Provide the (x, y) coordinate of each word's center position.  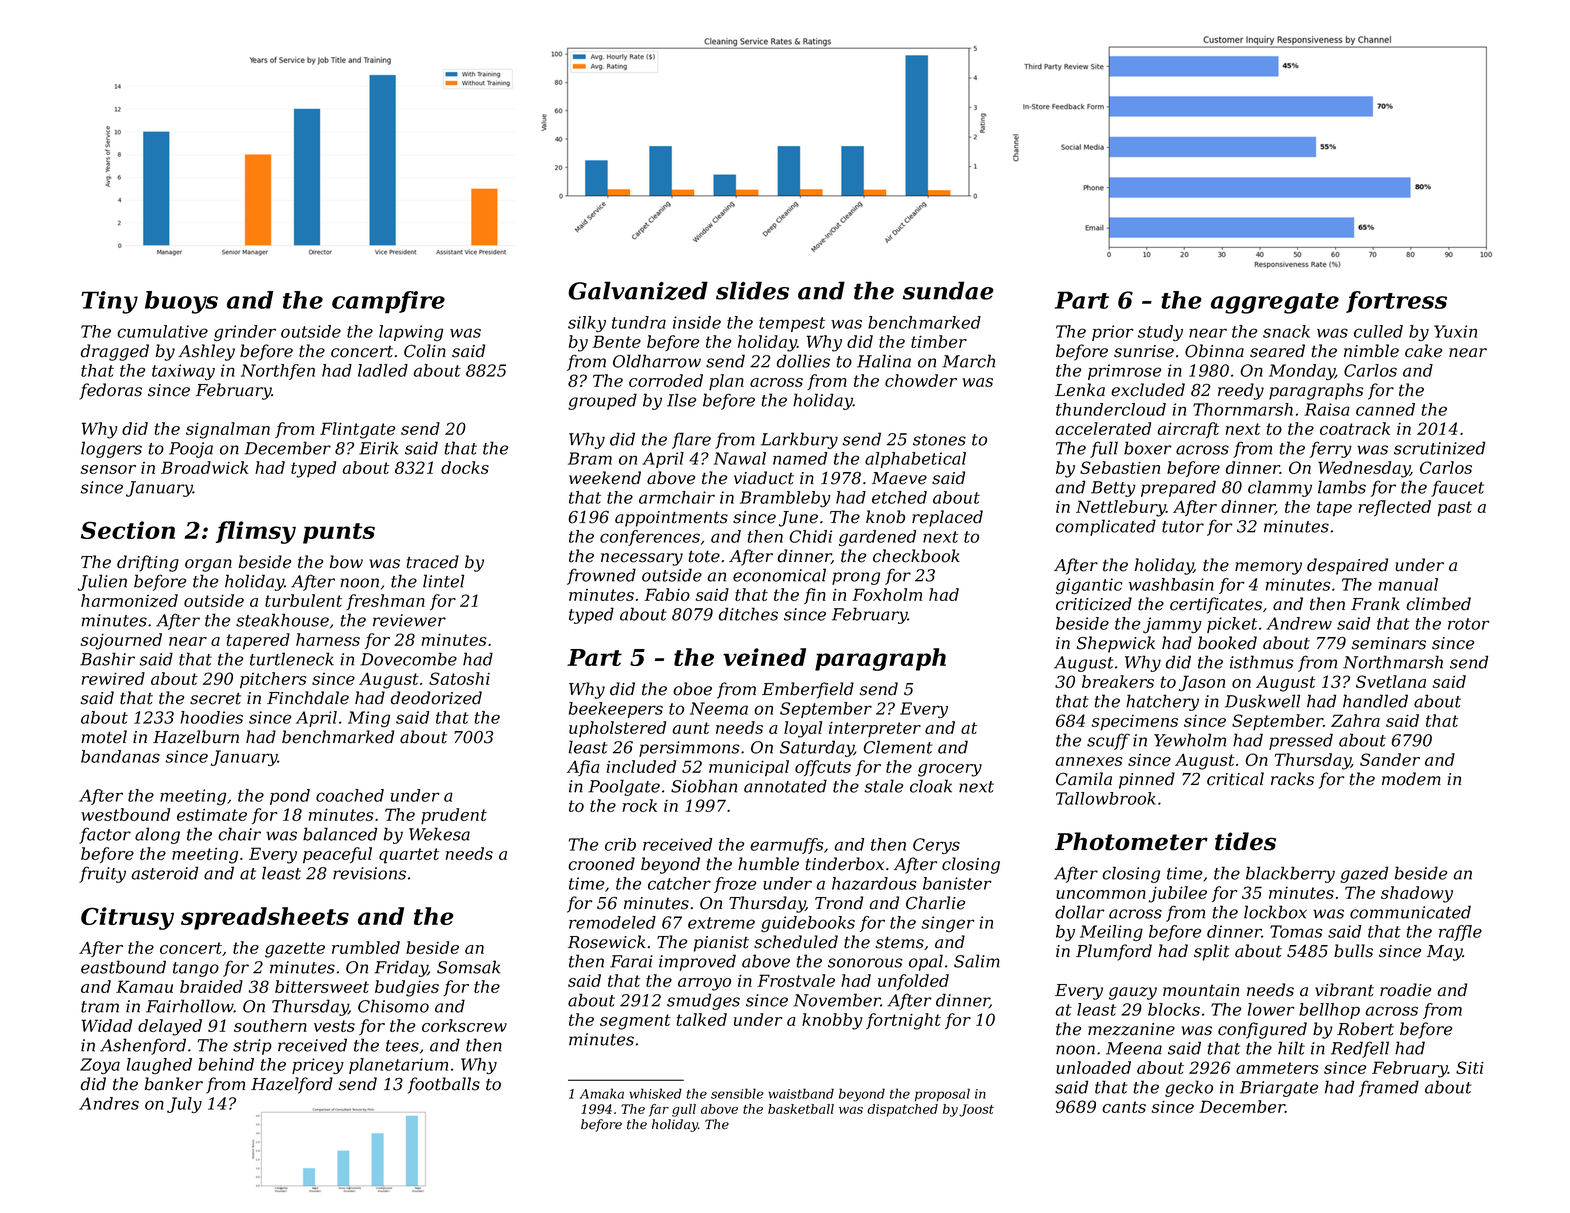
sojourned (121, 641)
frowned (601, 576)
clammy (1280, 488)
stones (939, 440)
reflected (1395, 508)
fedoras (110, 391)
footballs (444, 1085)
